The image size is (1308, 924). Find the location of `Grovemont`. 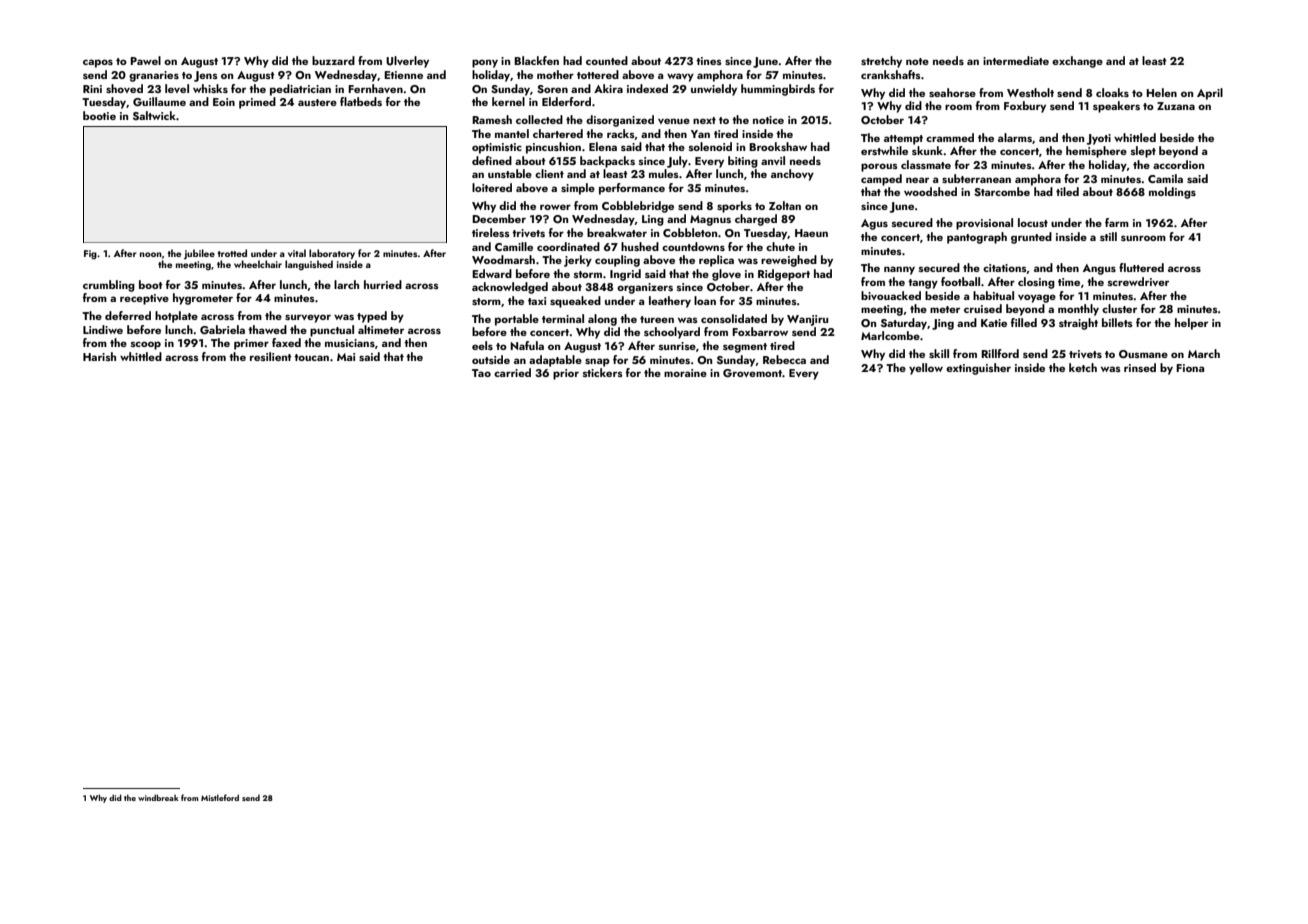

Grovemont is located at coordinates (752, 373).
